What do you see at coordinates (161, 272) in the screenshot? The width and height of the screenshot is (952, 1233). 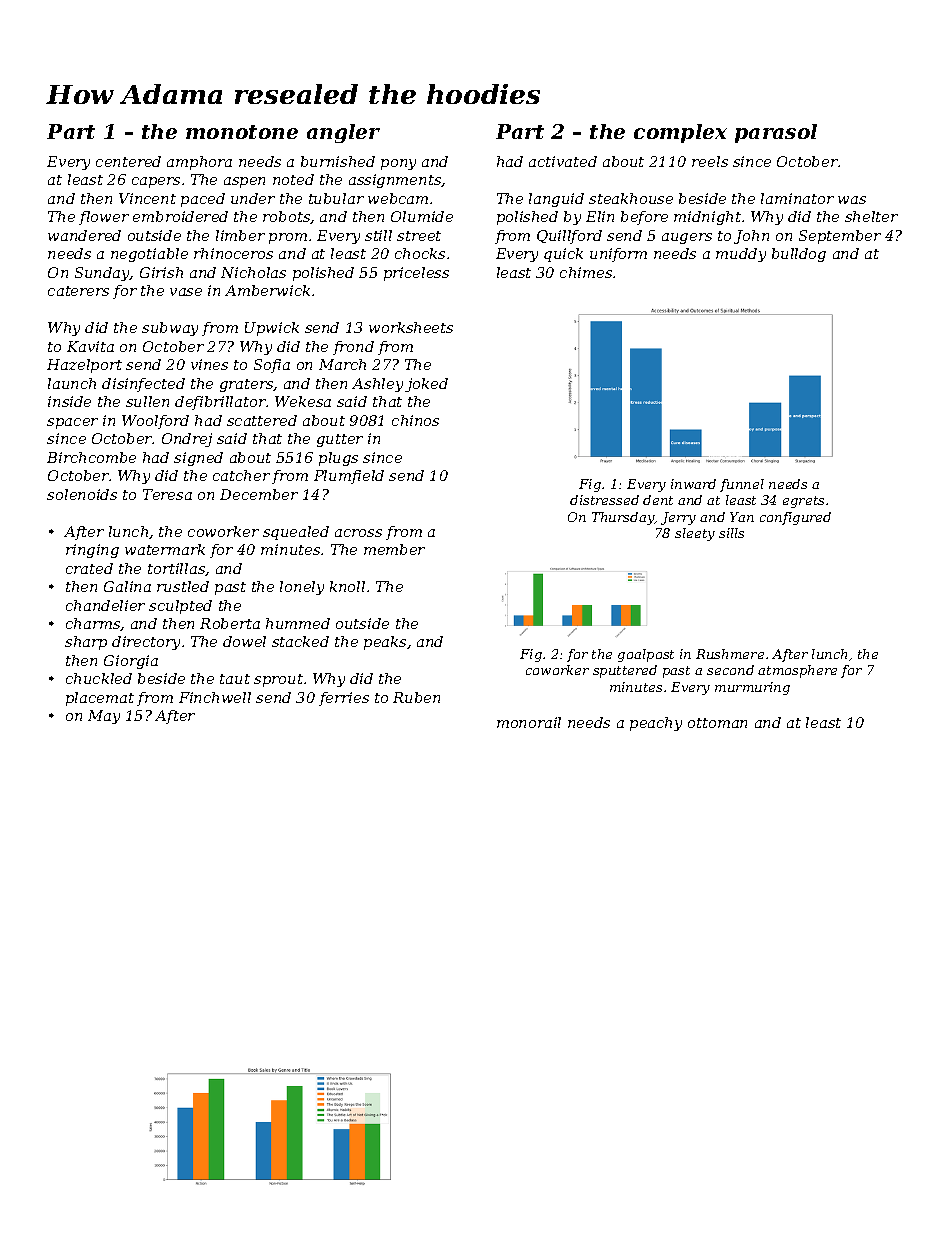 I see `Girish` at bounding box center [161, 272].
